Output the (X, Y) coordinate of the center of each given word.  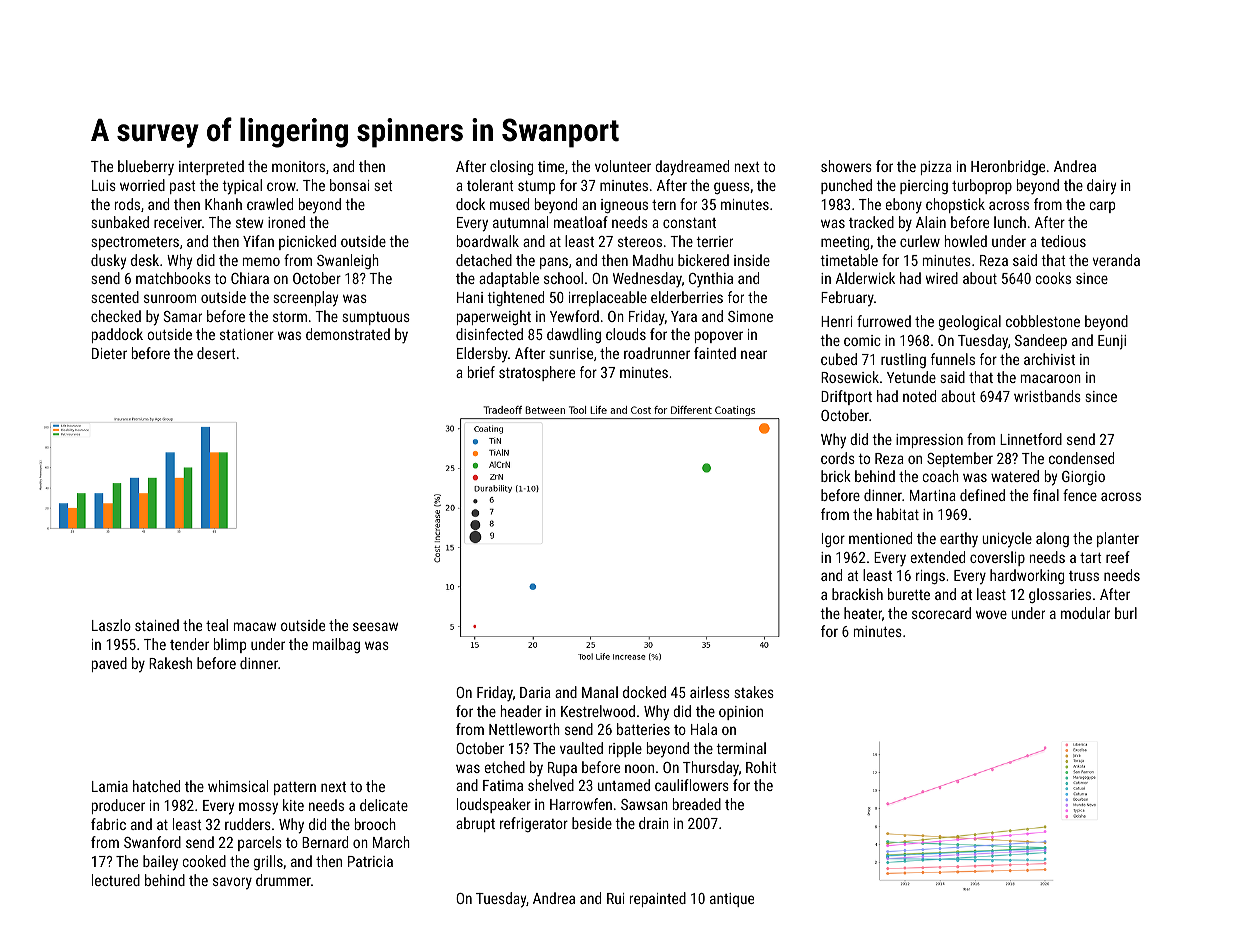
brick (836, 476)
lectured (116, 880)
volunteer (623, 166)
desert (216, 353)
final (1046, 495)
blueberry (146, 168)
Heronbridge (1008, 167)
